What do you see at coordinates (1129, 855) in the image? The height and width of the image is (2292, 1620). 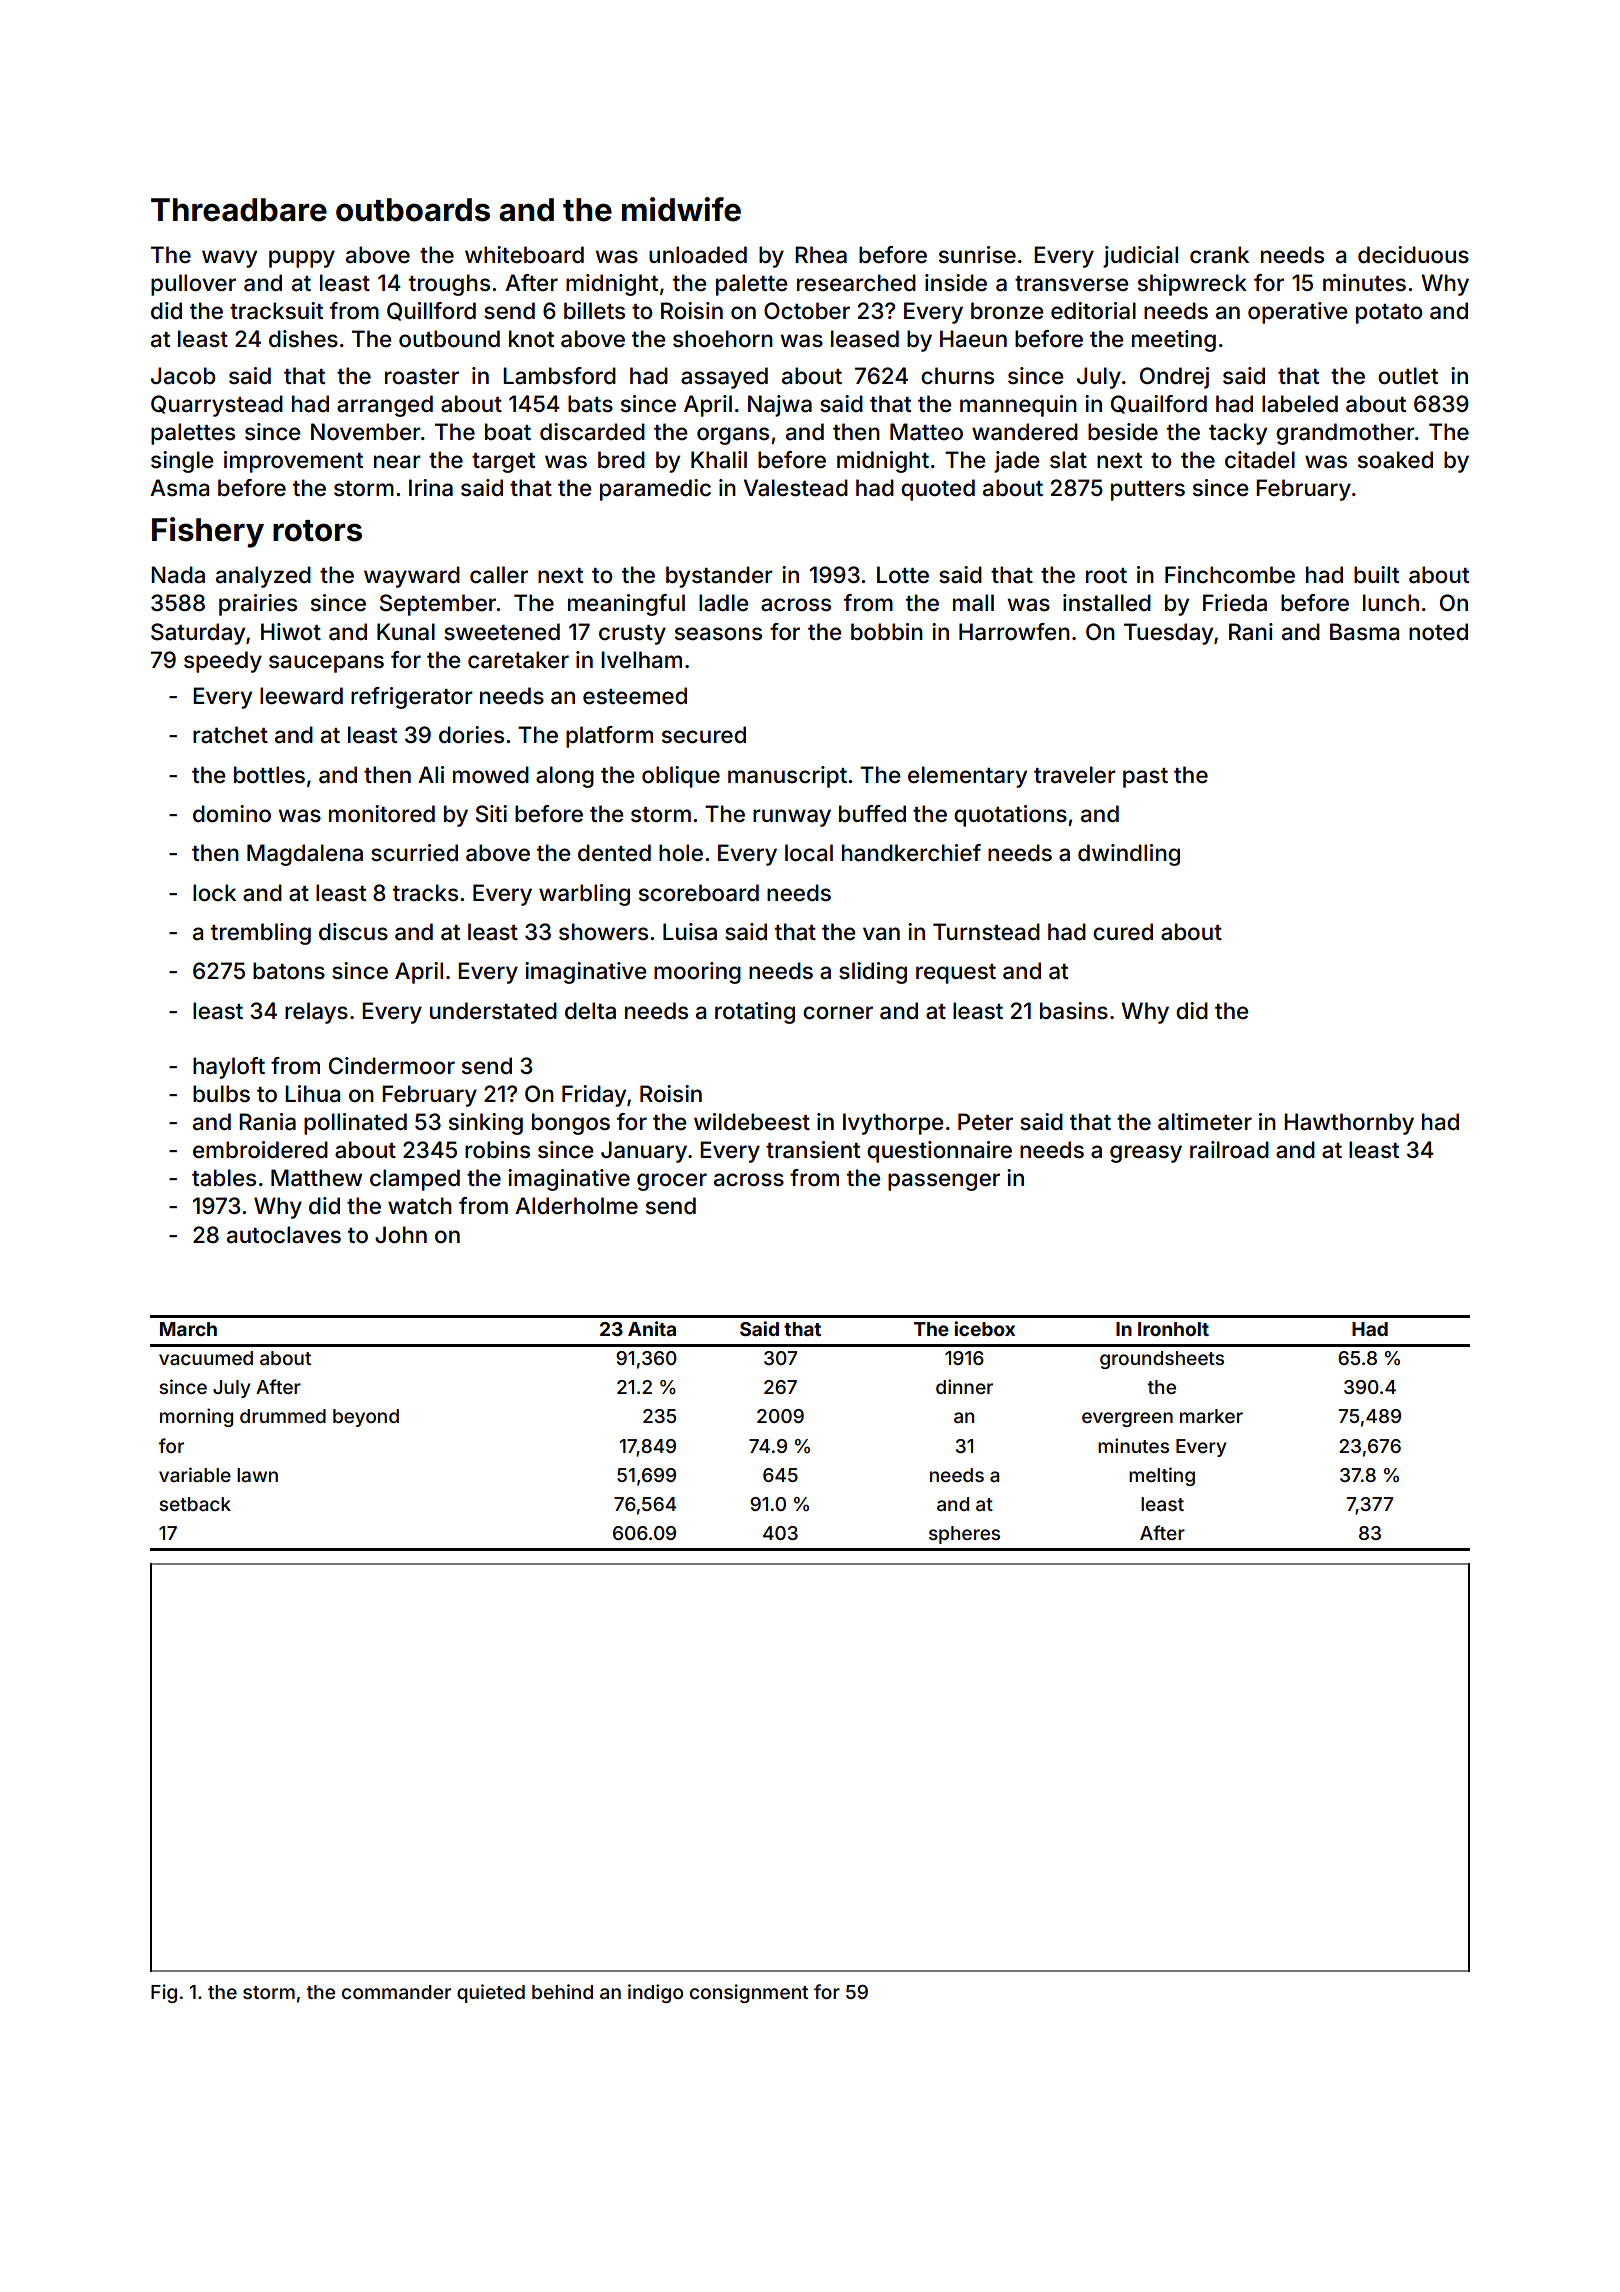 I see `dwindling` at bounding box center [1129, 855].
